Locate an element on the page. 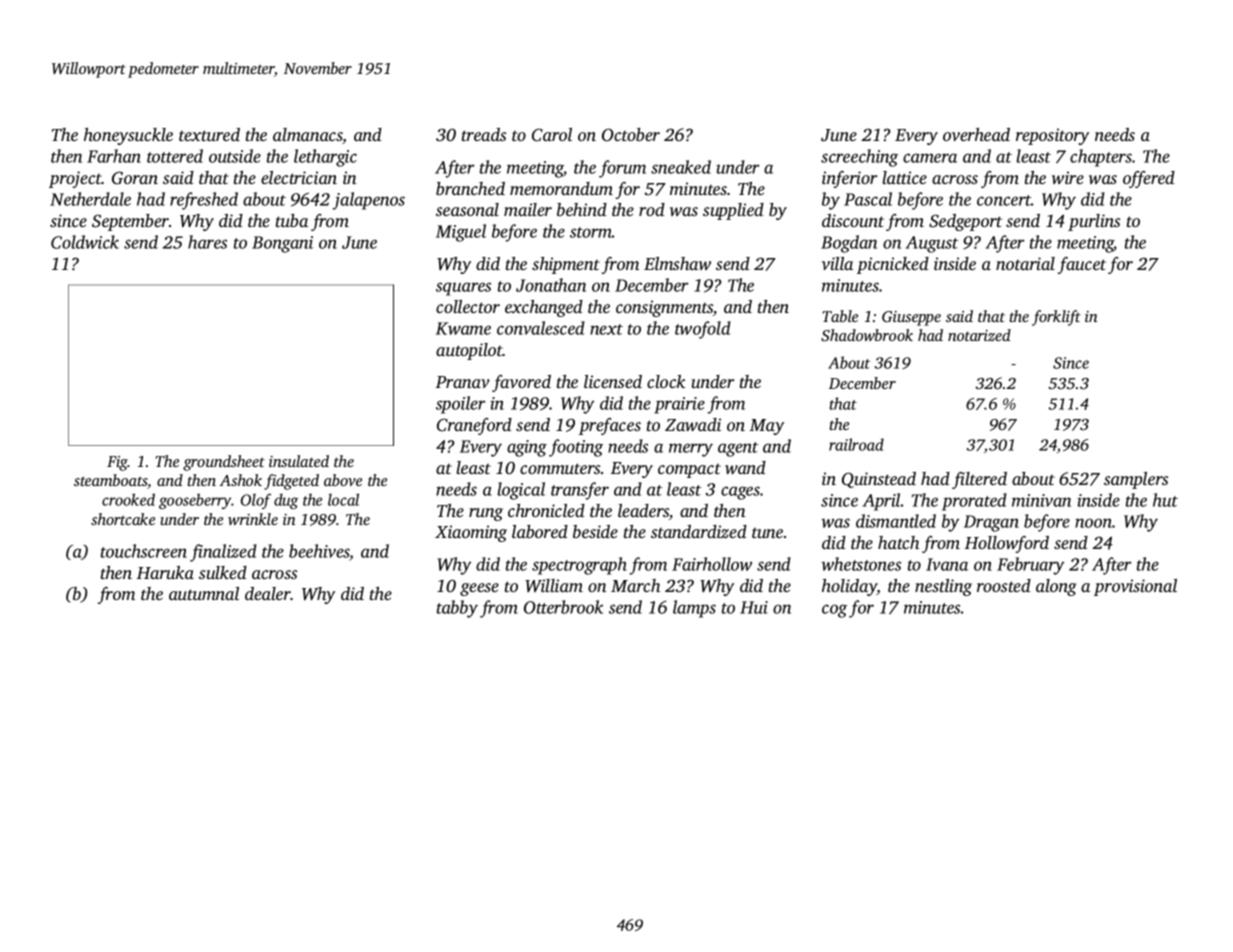 This page has width=1233, height=952. Otterbrook is located at coordinates (563, 607).
